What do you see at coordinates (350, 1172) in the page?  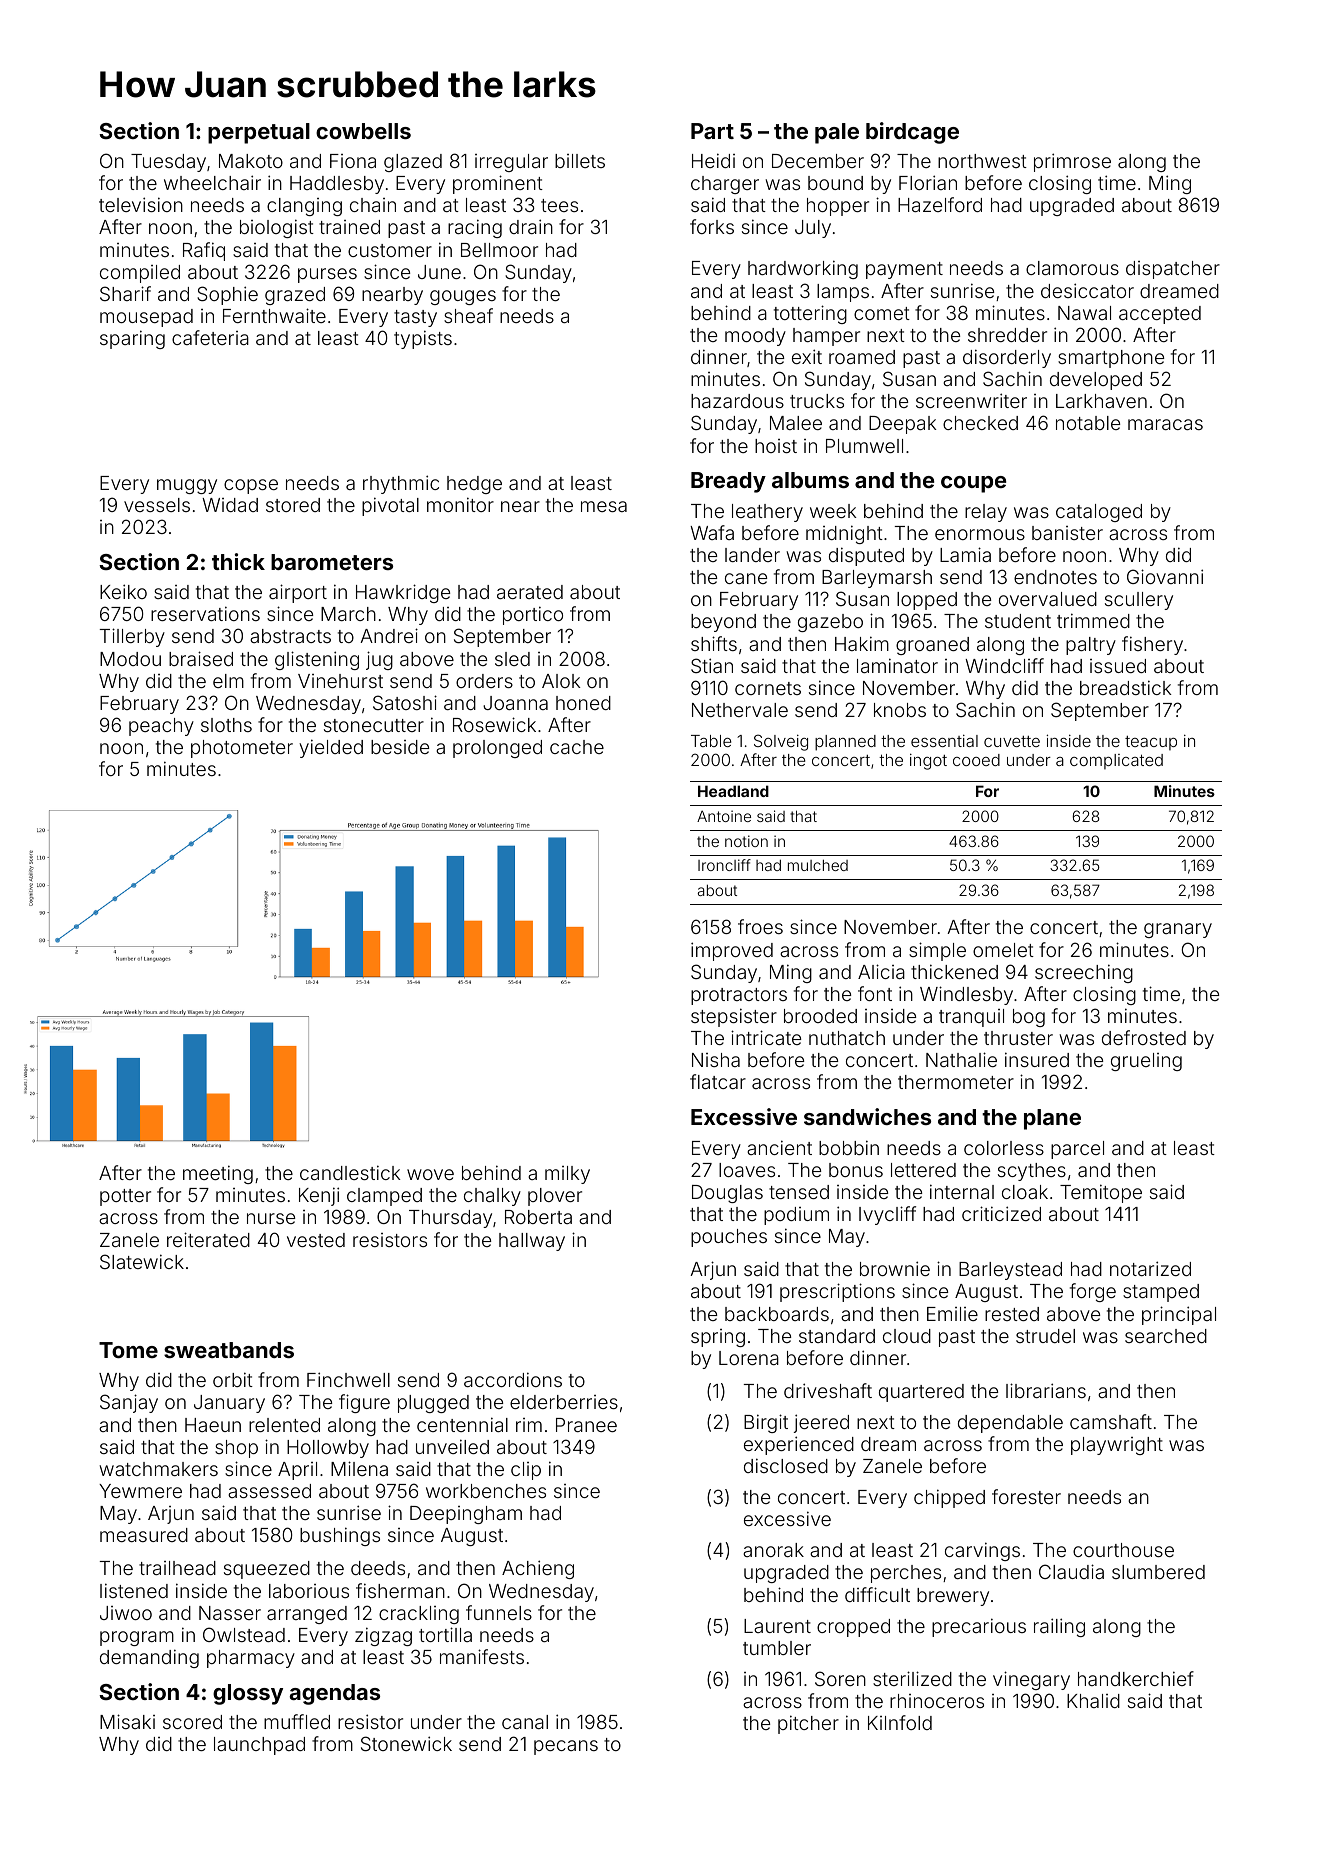 I see `candlestick` at bounding box center [350, 1172].
